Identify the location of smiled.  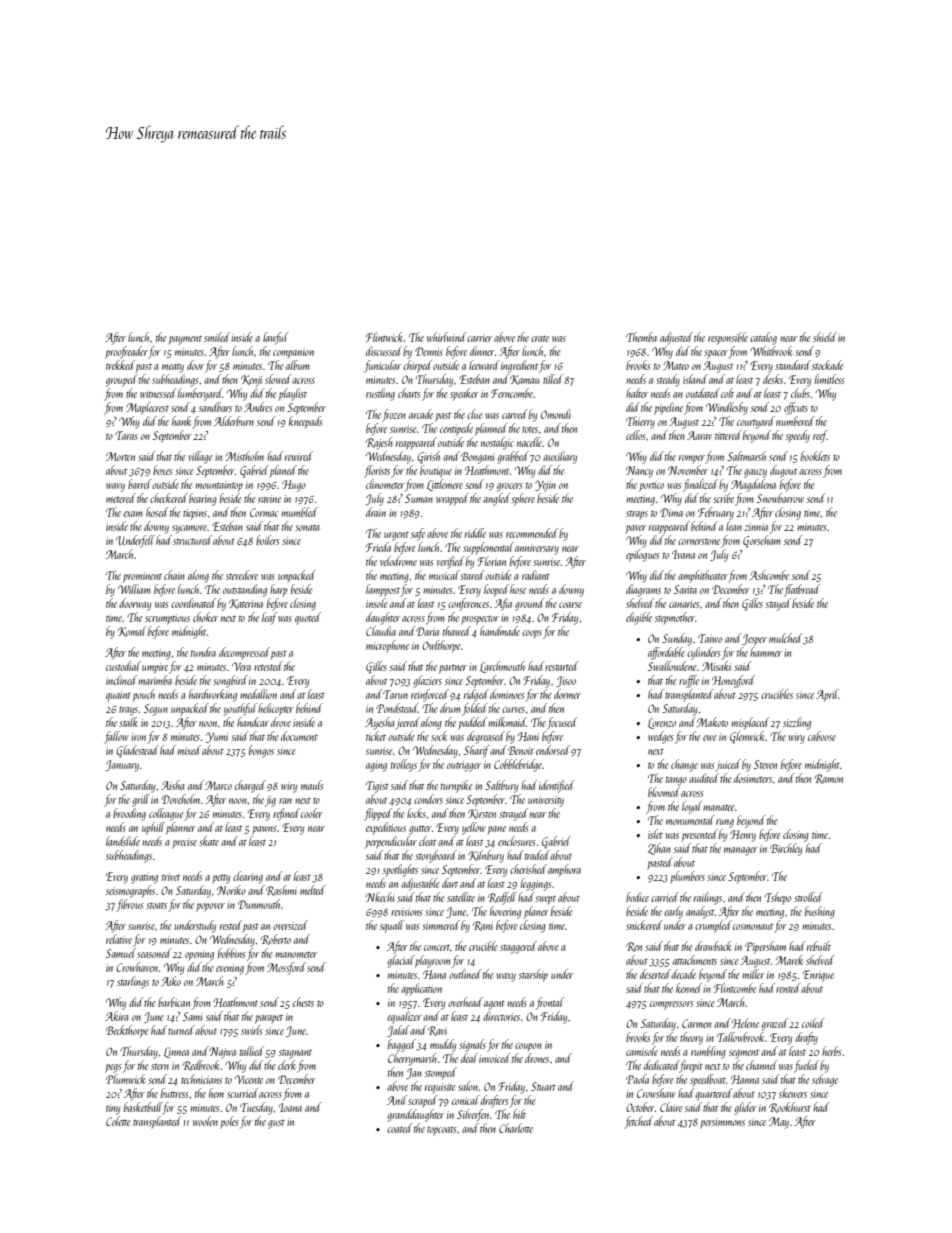
(217, 337).
